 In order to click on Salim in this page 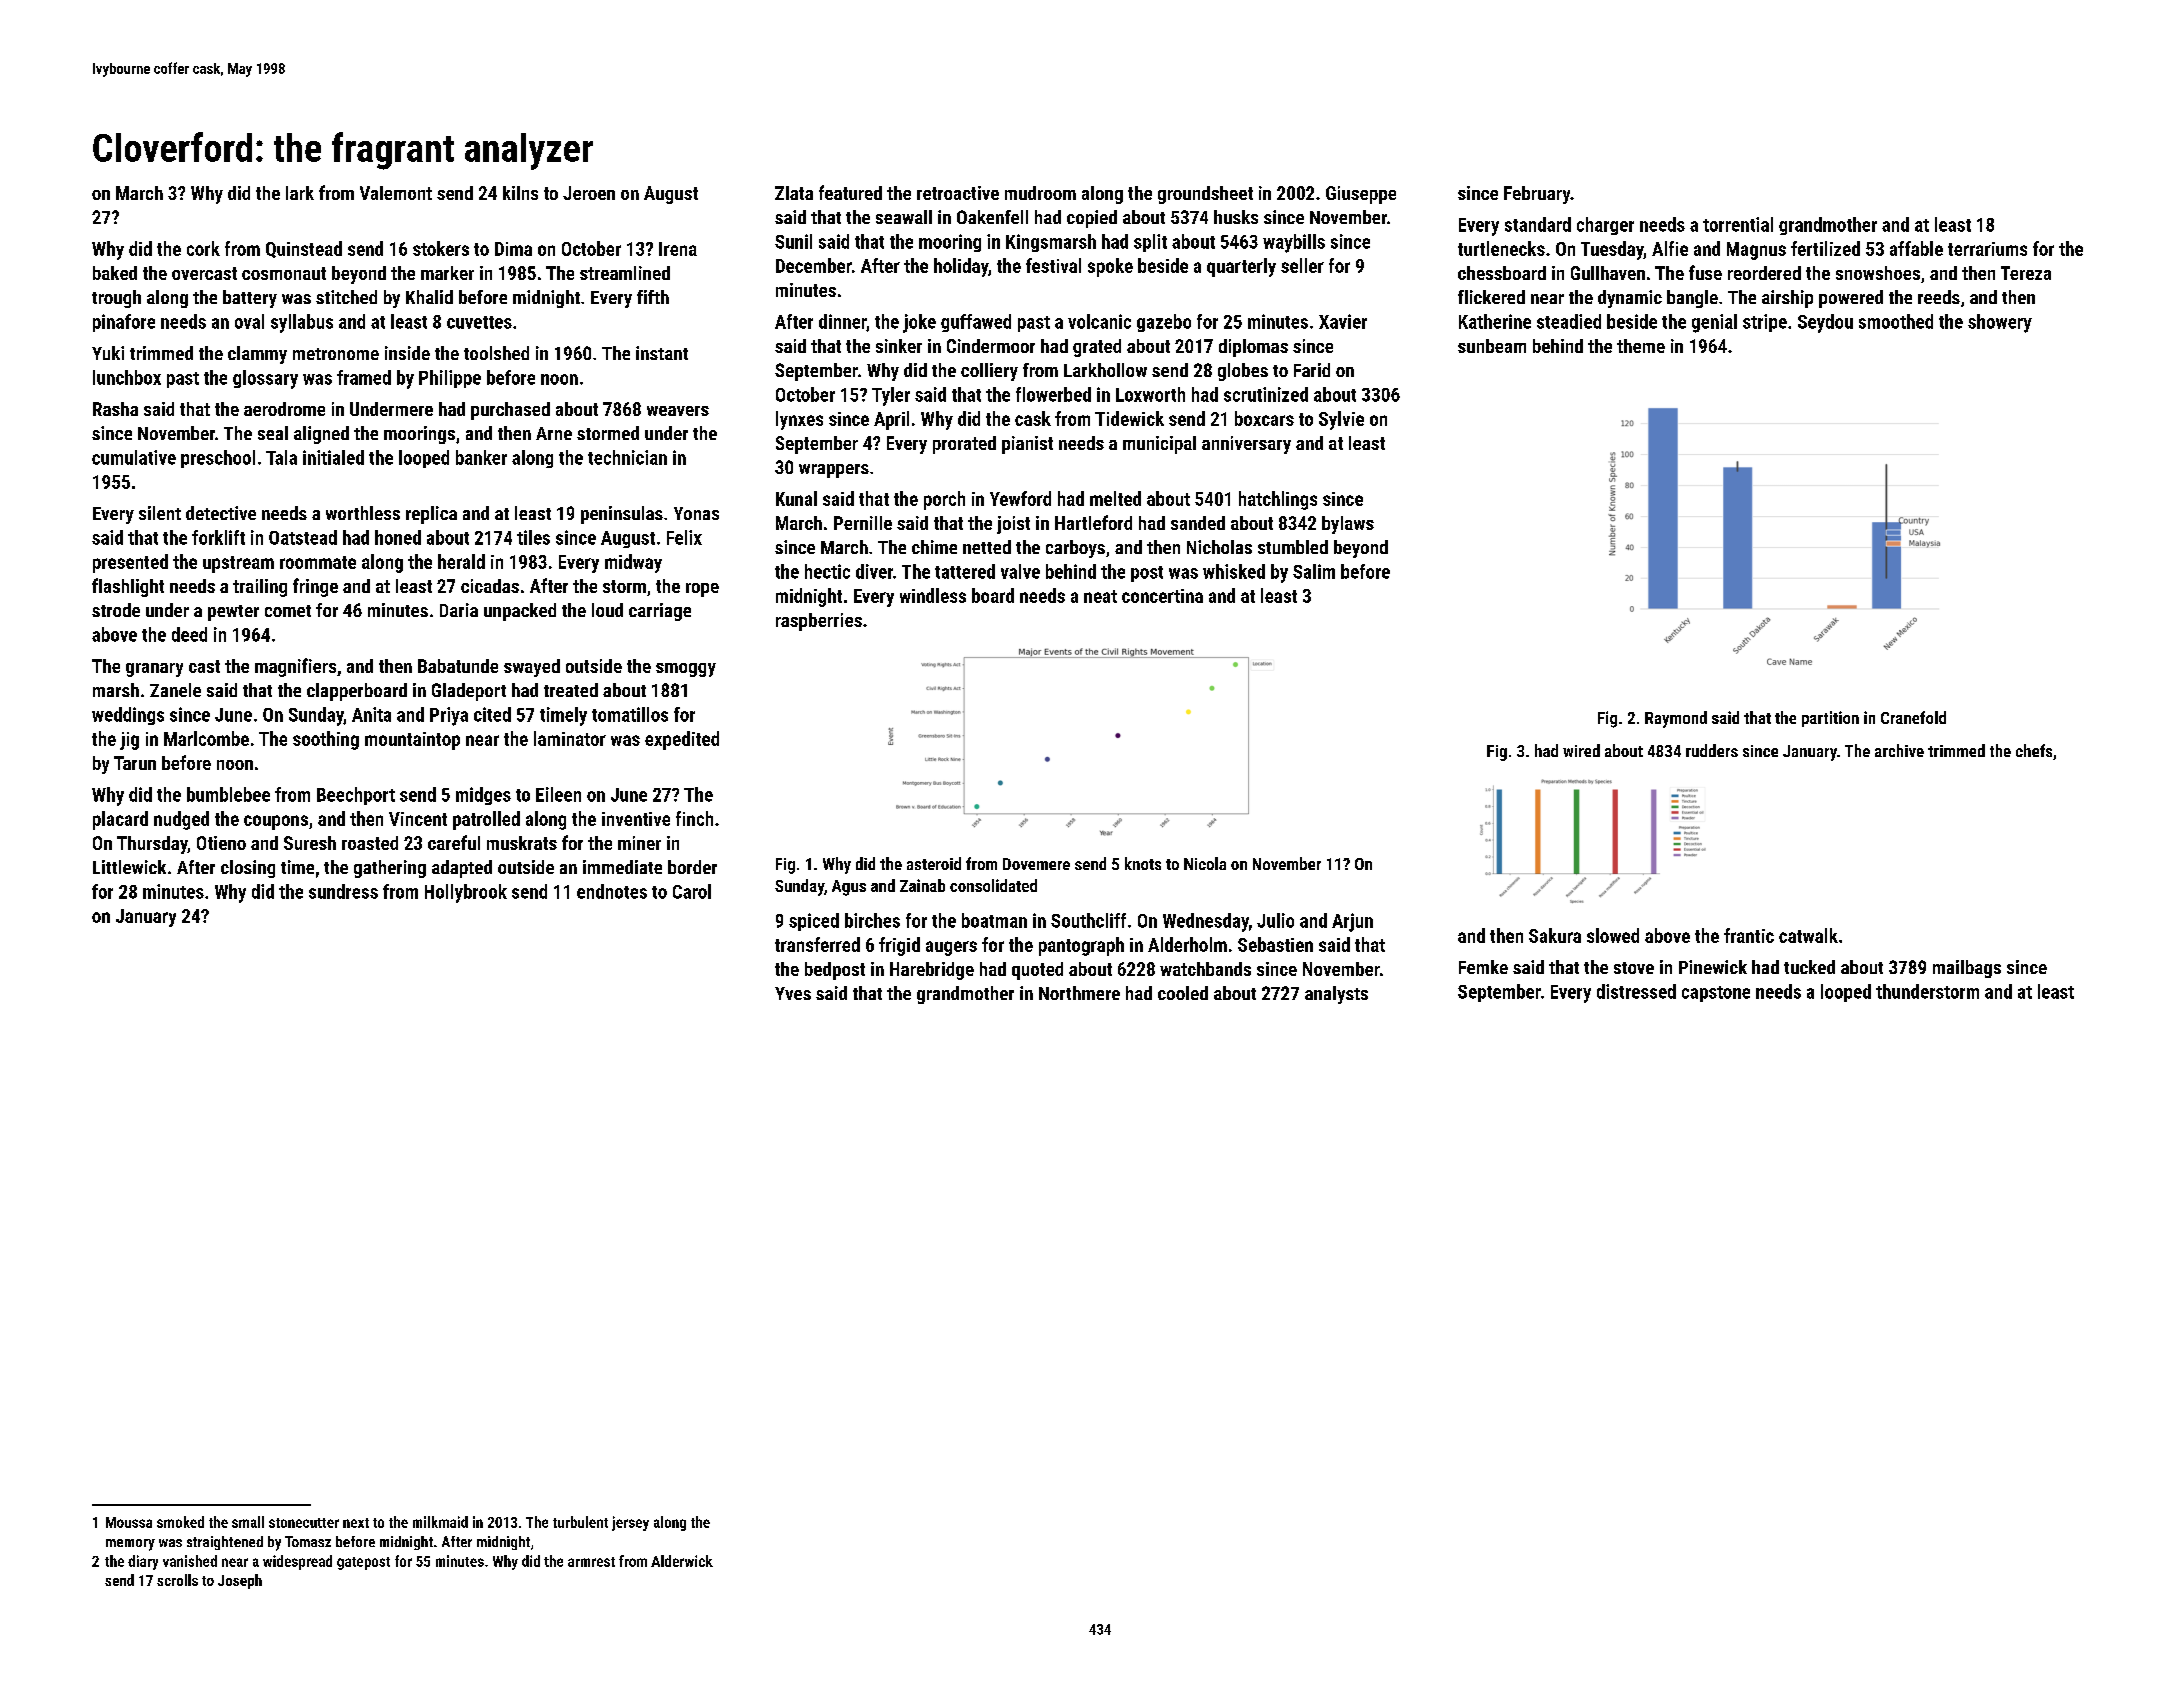, I will do `click(1314, 571)`.
